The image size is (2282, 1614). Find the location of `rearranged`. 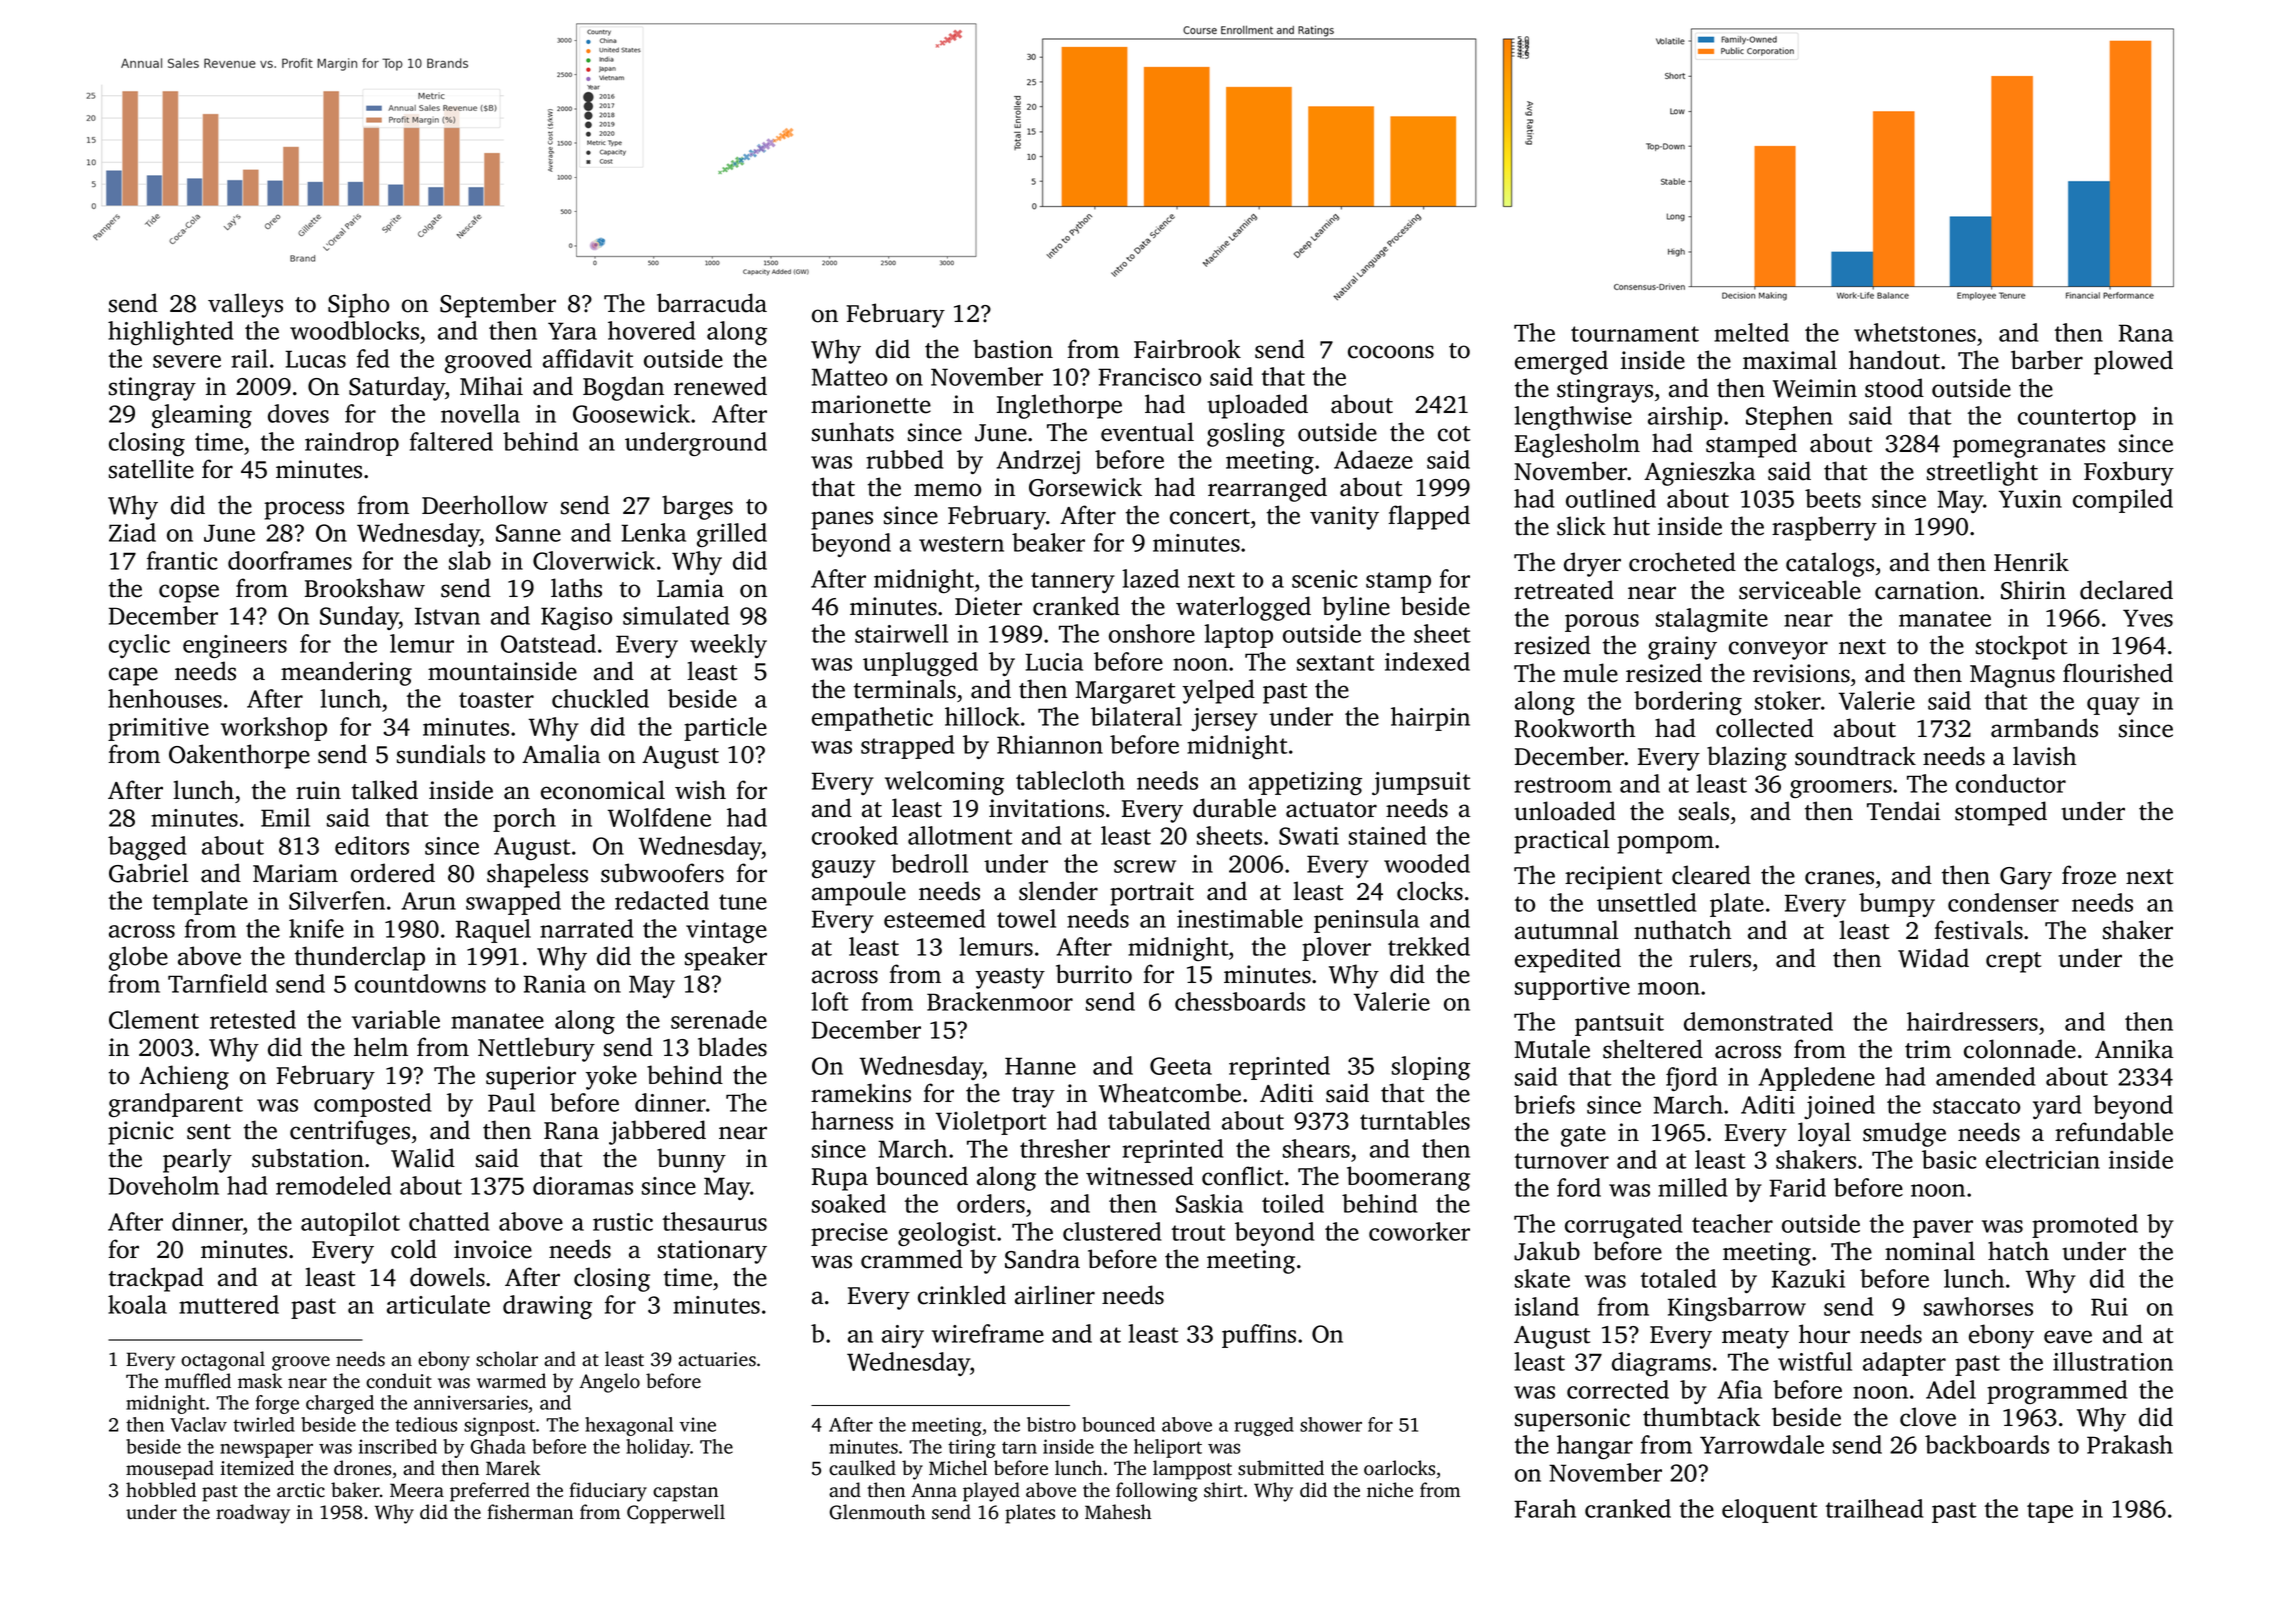

rearranged is located at coordinates (1267, 489).
